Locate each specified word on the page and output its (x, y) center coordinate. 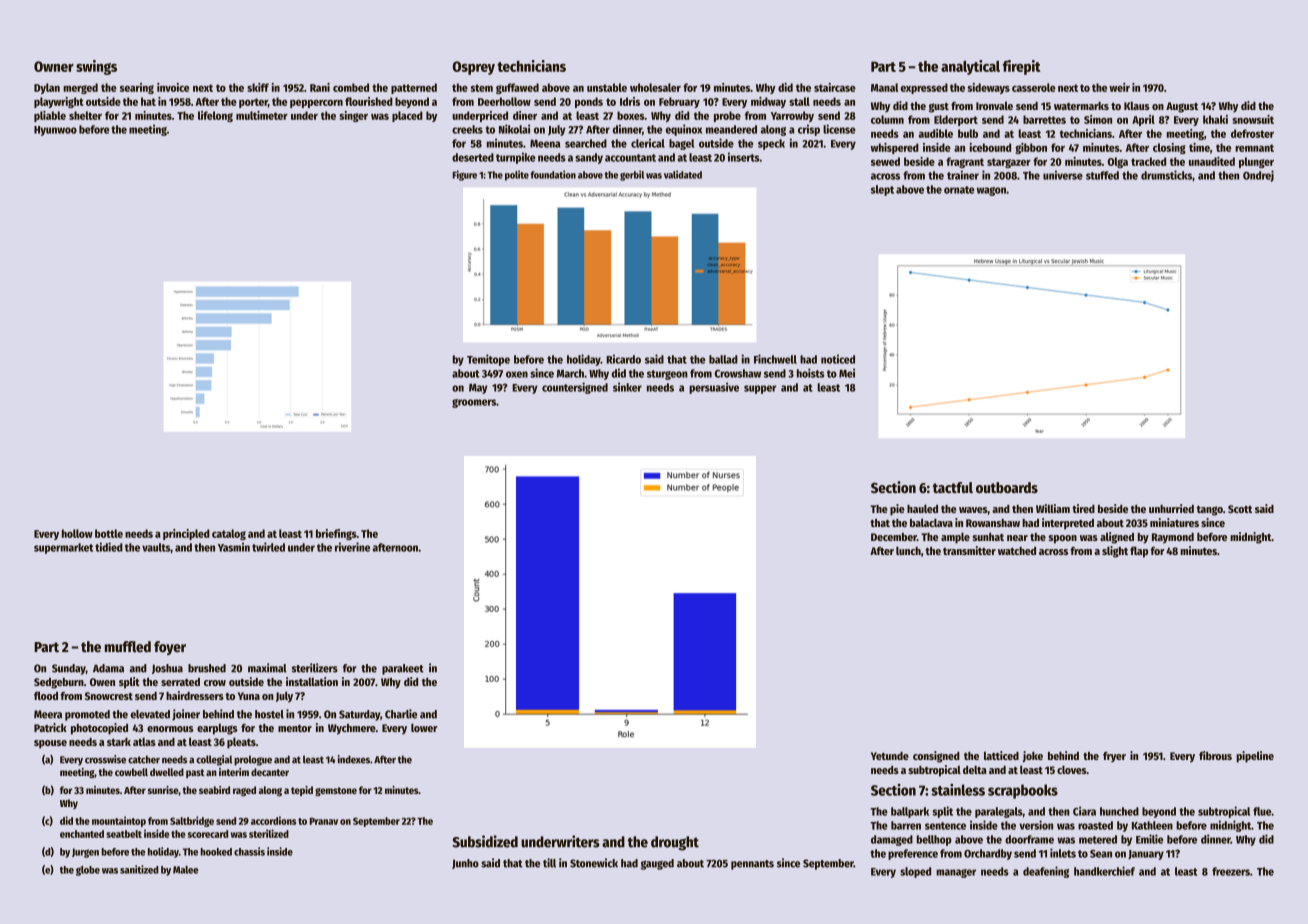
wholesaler (655, 87)
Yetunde (890, 756)
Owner (54, 66)
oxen (517, 374)
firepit (1022, 67)
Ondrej (1258, 176)
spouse (50, 744)
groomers (474, 403)
